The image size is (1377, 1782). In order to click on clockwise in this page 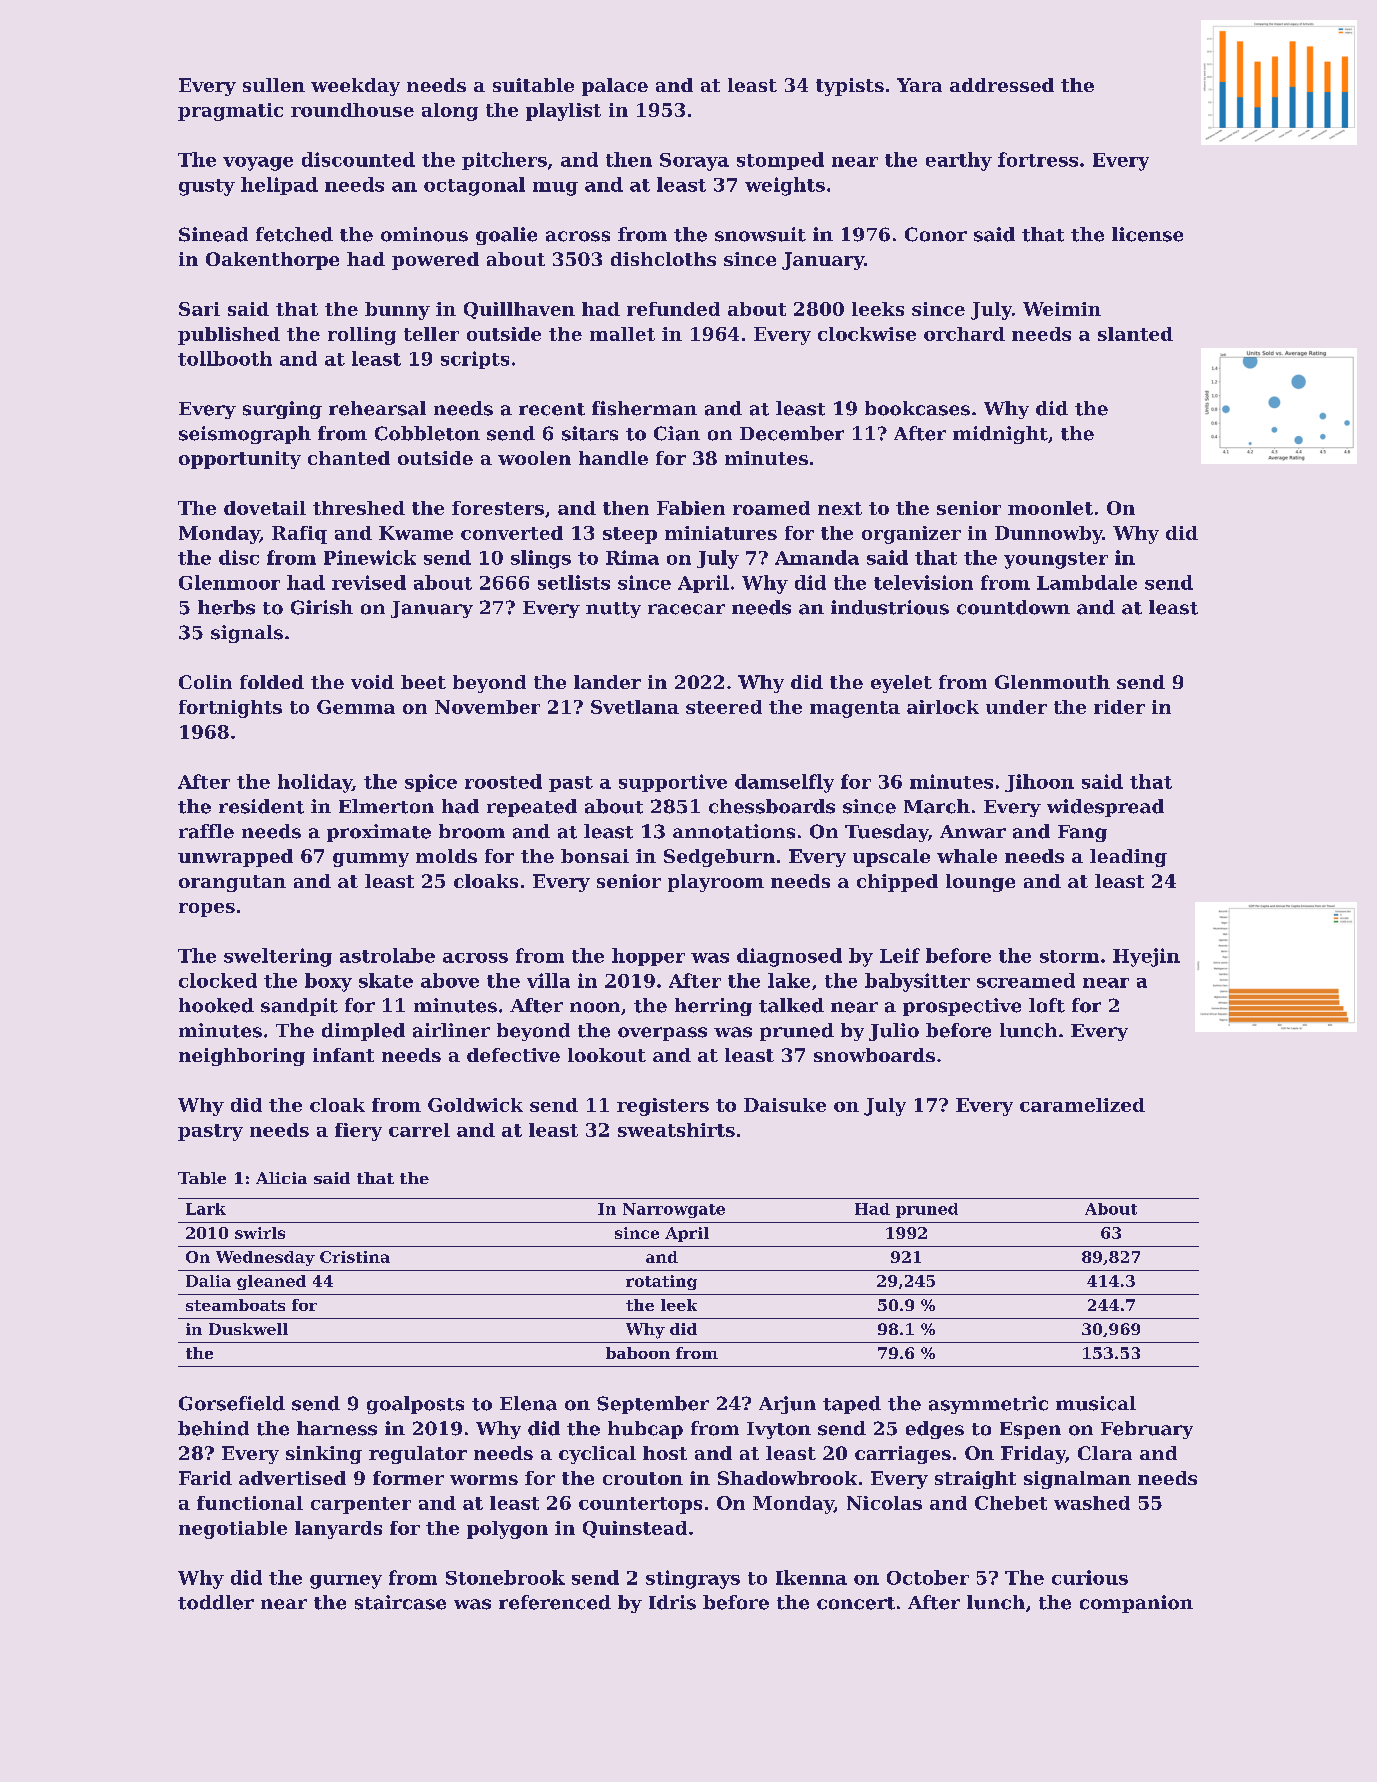, I will do `click(867, 334)`.
